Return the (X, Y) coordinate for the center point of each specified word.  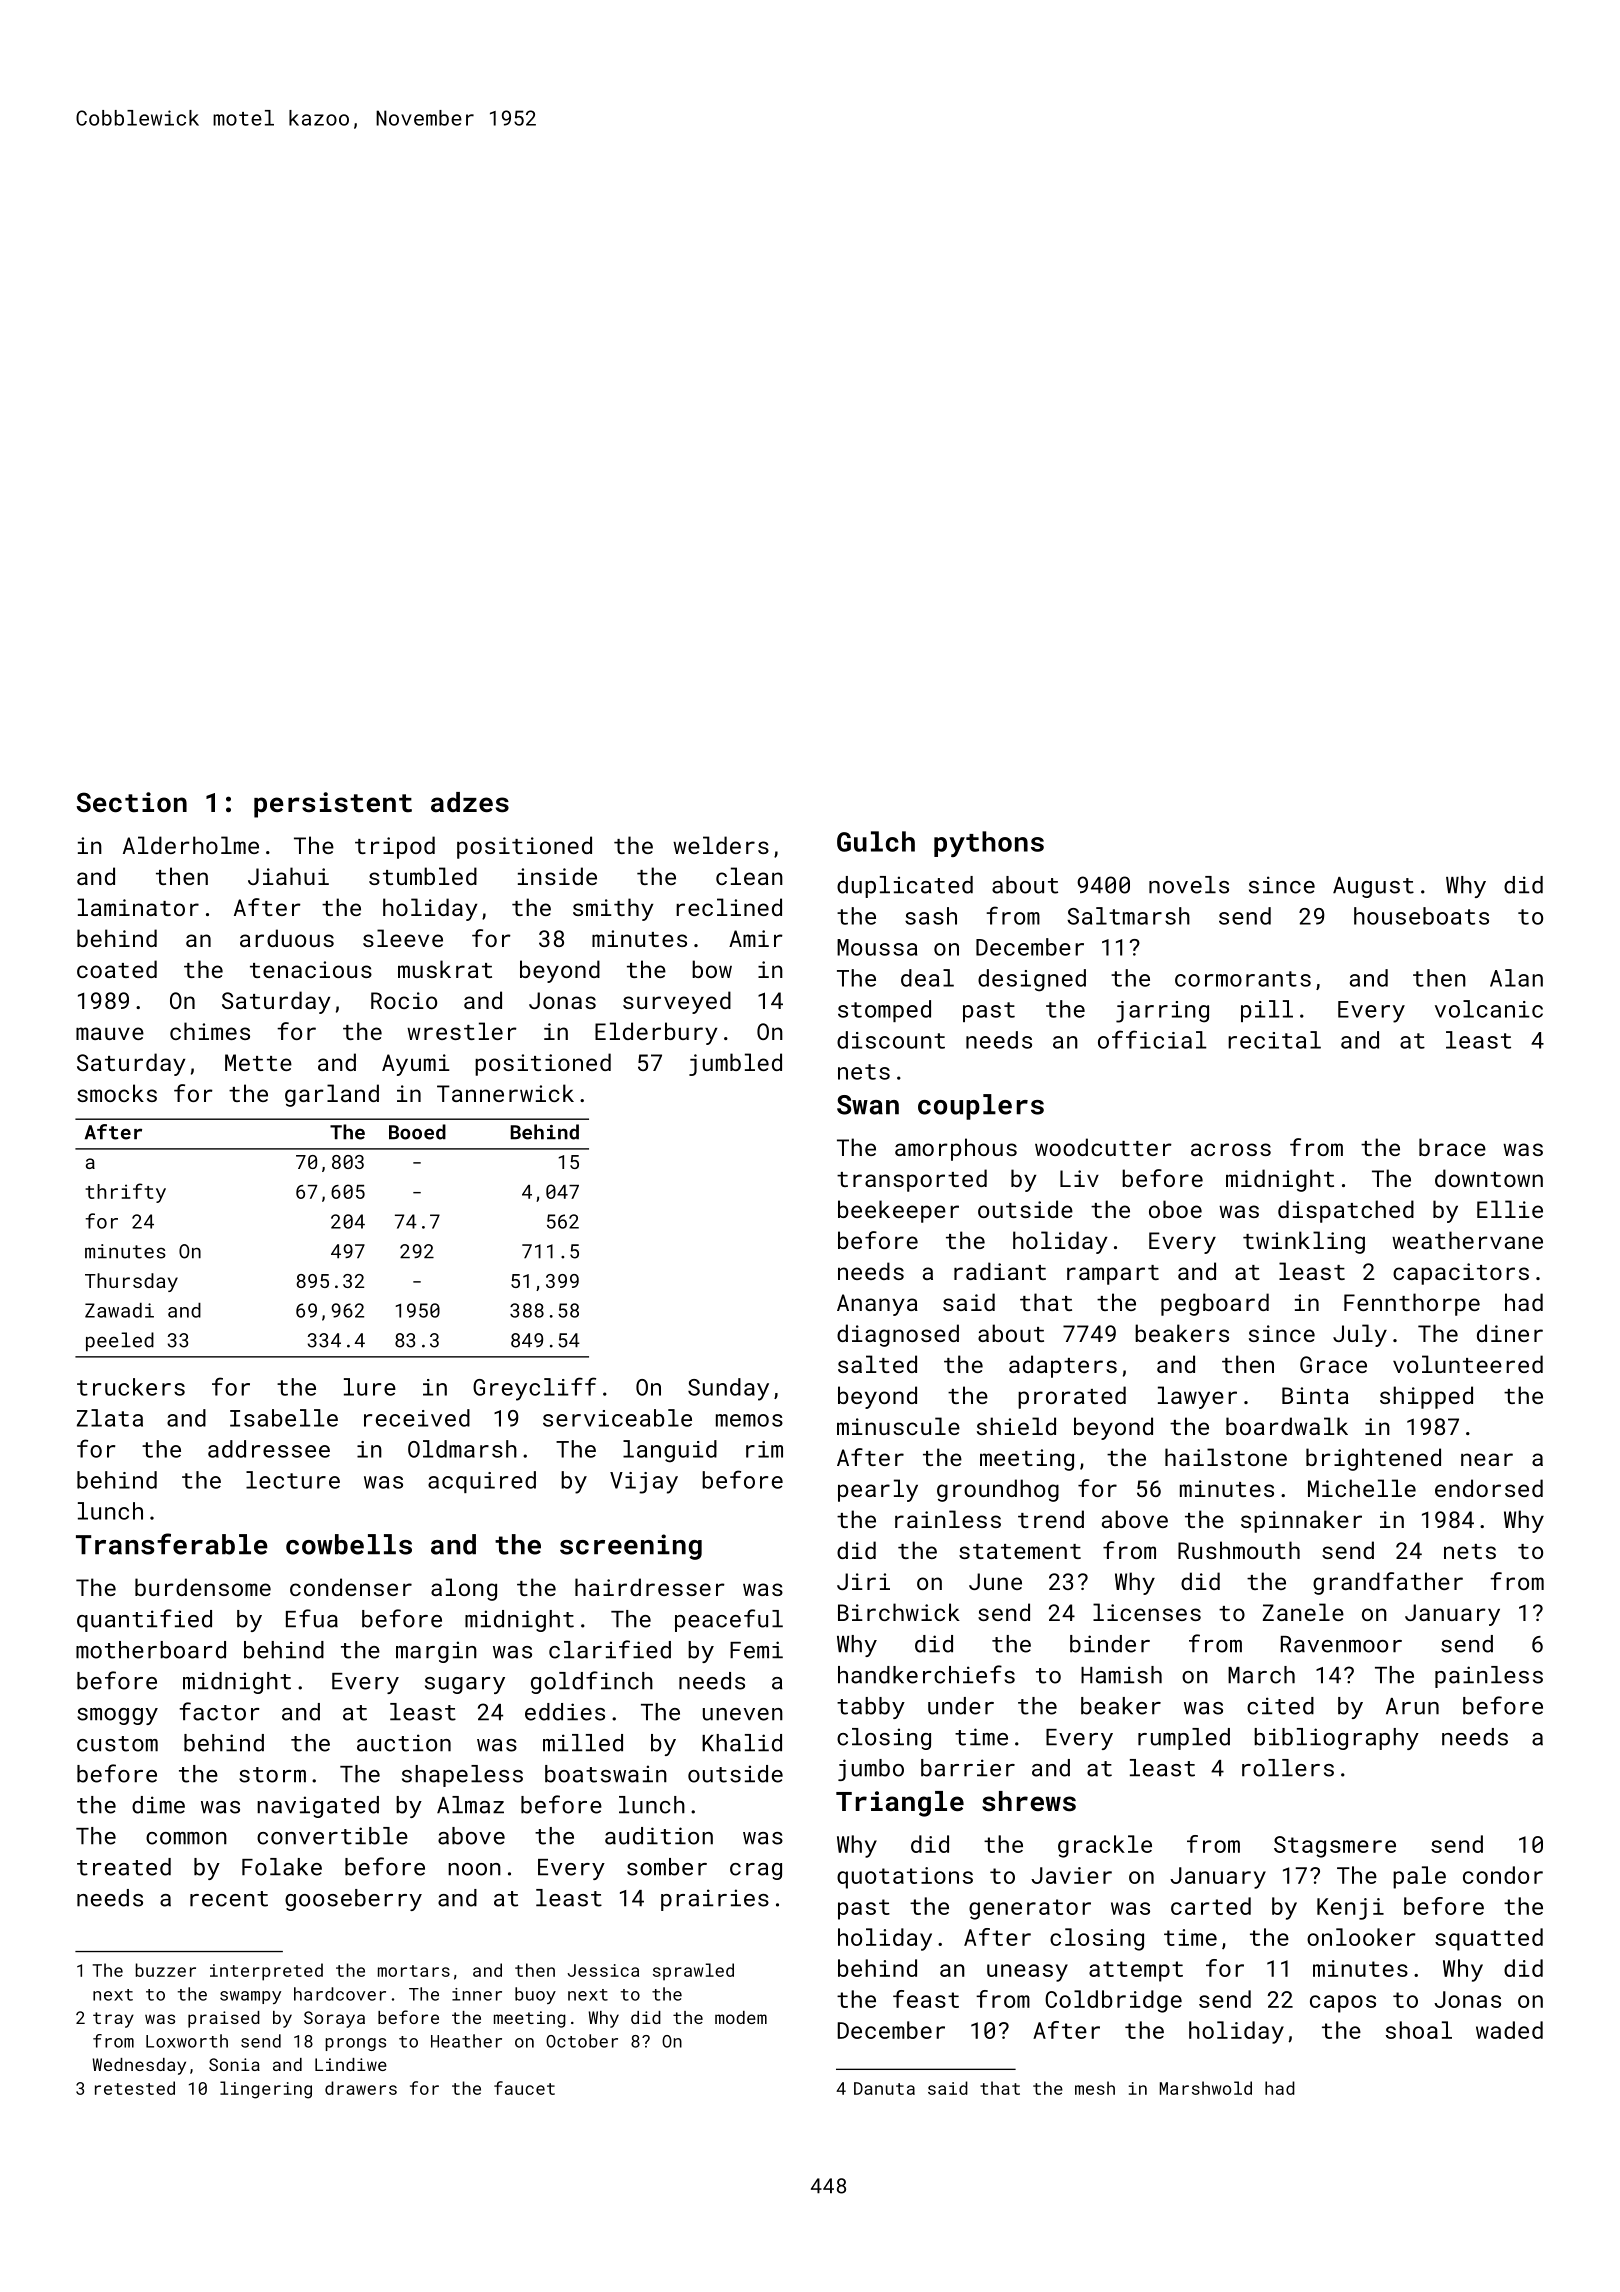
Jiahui (288, 876)
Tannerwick (505, 1093)
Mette (258, 1062)
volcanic (1489, 1009)
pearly (878, 1490)
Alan (1516, 978)
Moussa (877, 947)
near (1487, 1459)
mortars (414, 1971)
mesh (1095, 2088)
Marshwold (1206, 2088)
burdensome (203, 1587)
